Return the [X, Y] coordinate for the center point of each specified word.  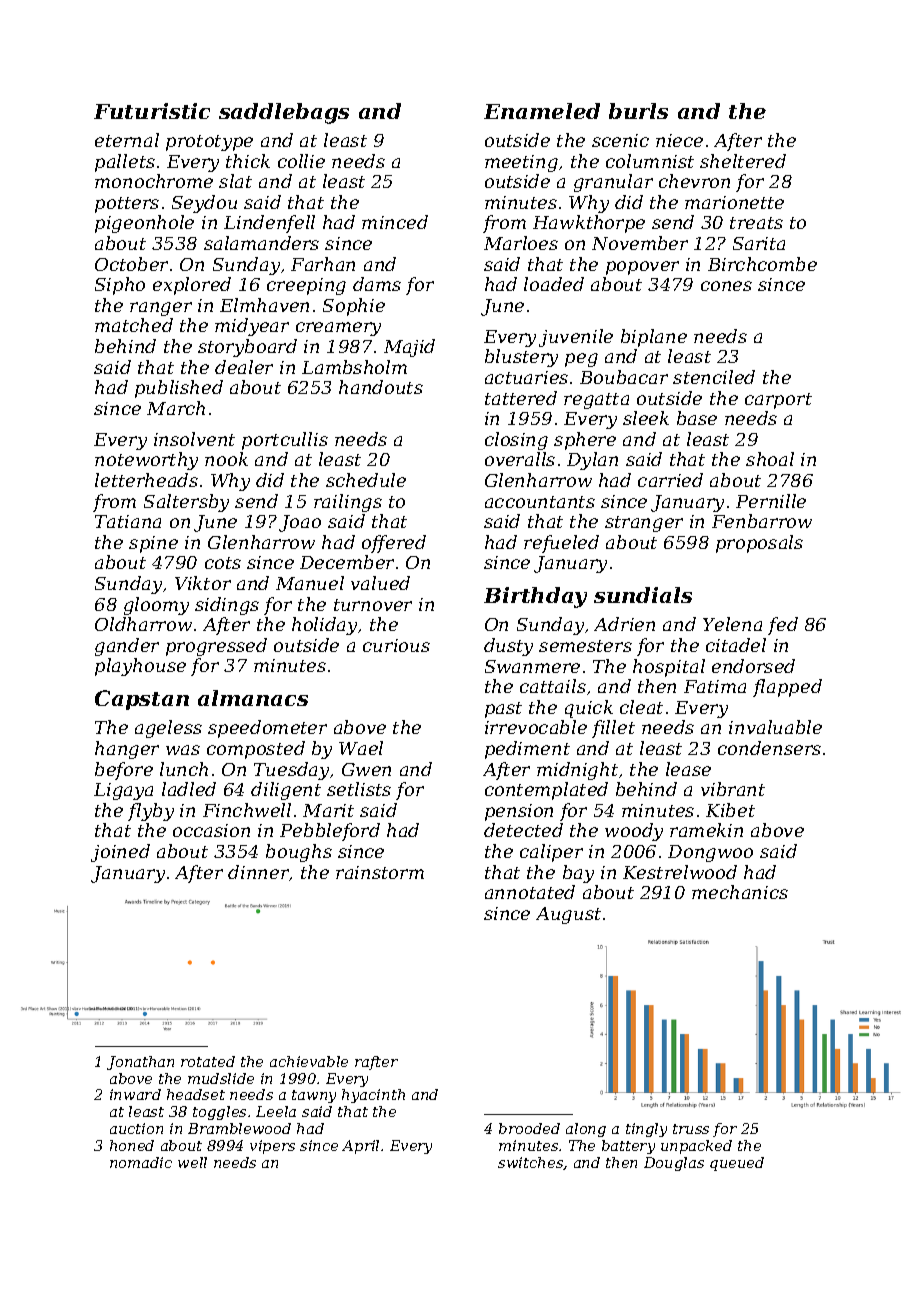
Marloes [521, 243]
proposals [759, 544]
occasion [211, 830]
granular [613, 183]
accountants [540, 502]
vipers [272, 1147]
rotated [208, 1061]
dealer [244, 367]
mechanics [740, 892]
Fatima [715, 686]
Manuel [310, 583]
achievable [309, 1061]
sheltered [743, 161]
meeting [521, 163]
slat [235, 181]
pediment [527, 750]
